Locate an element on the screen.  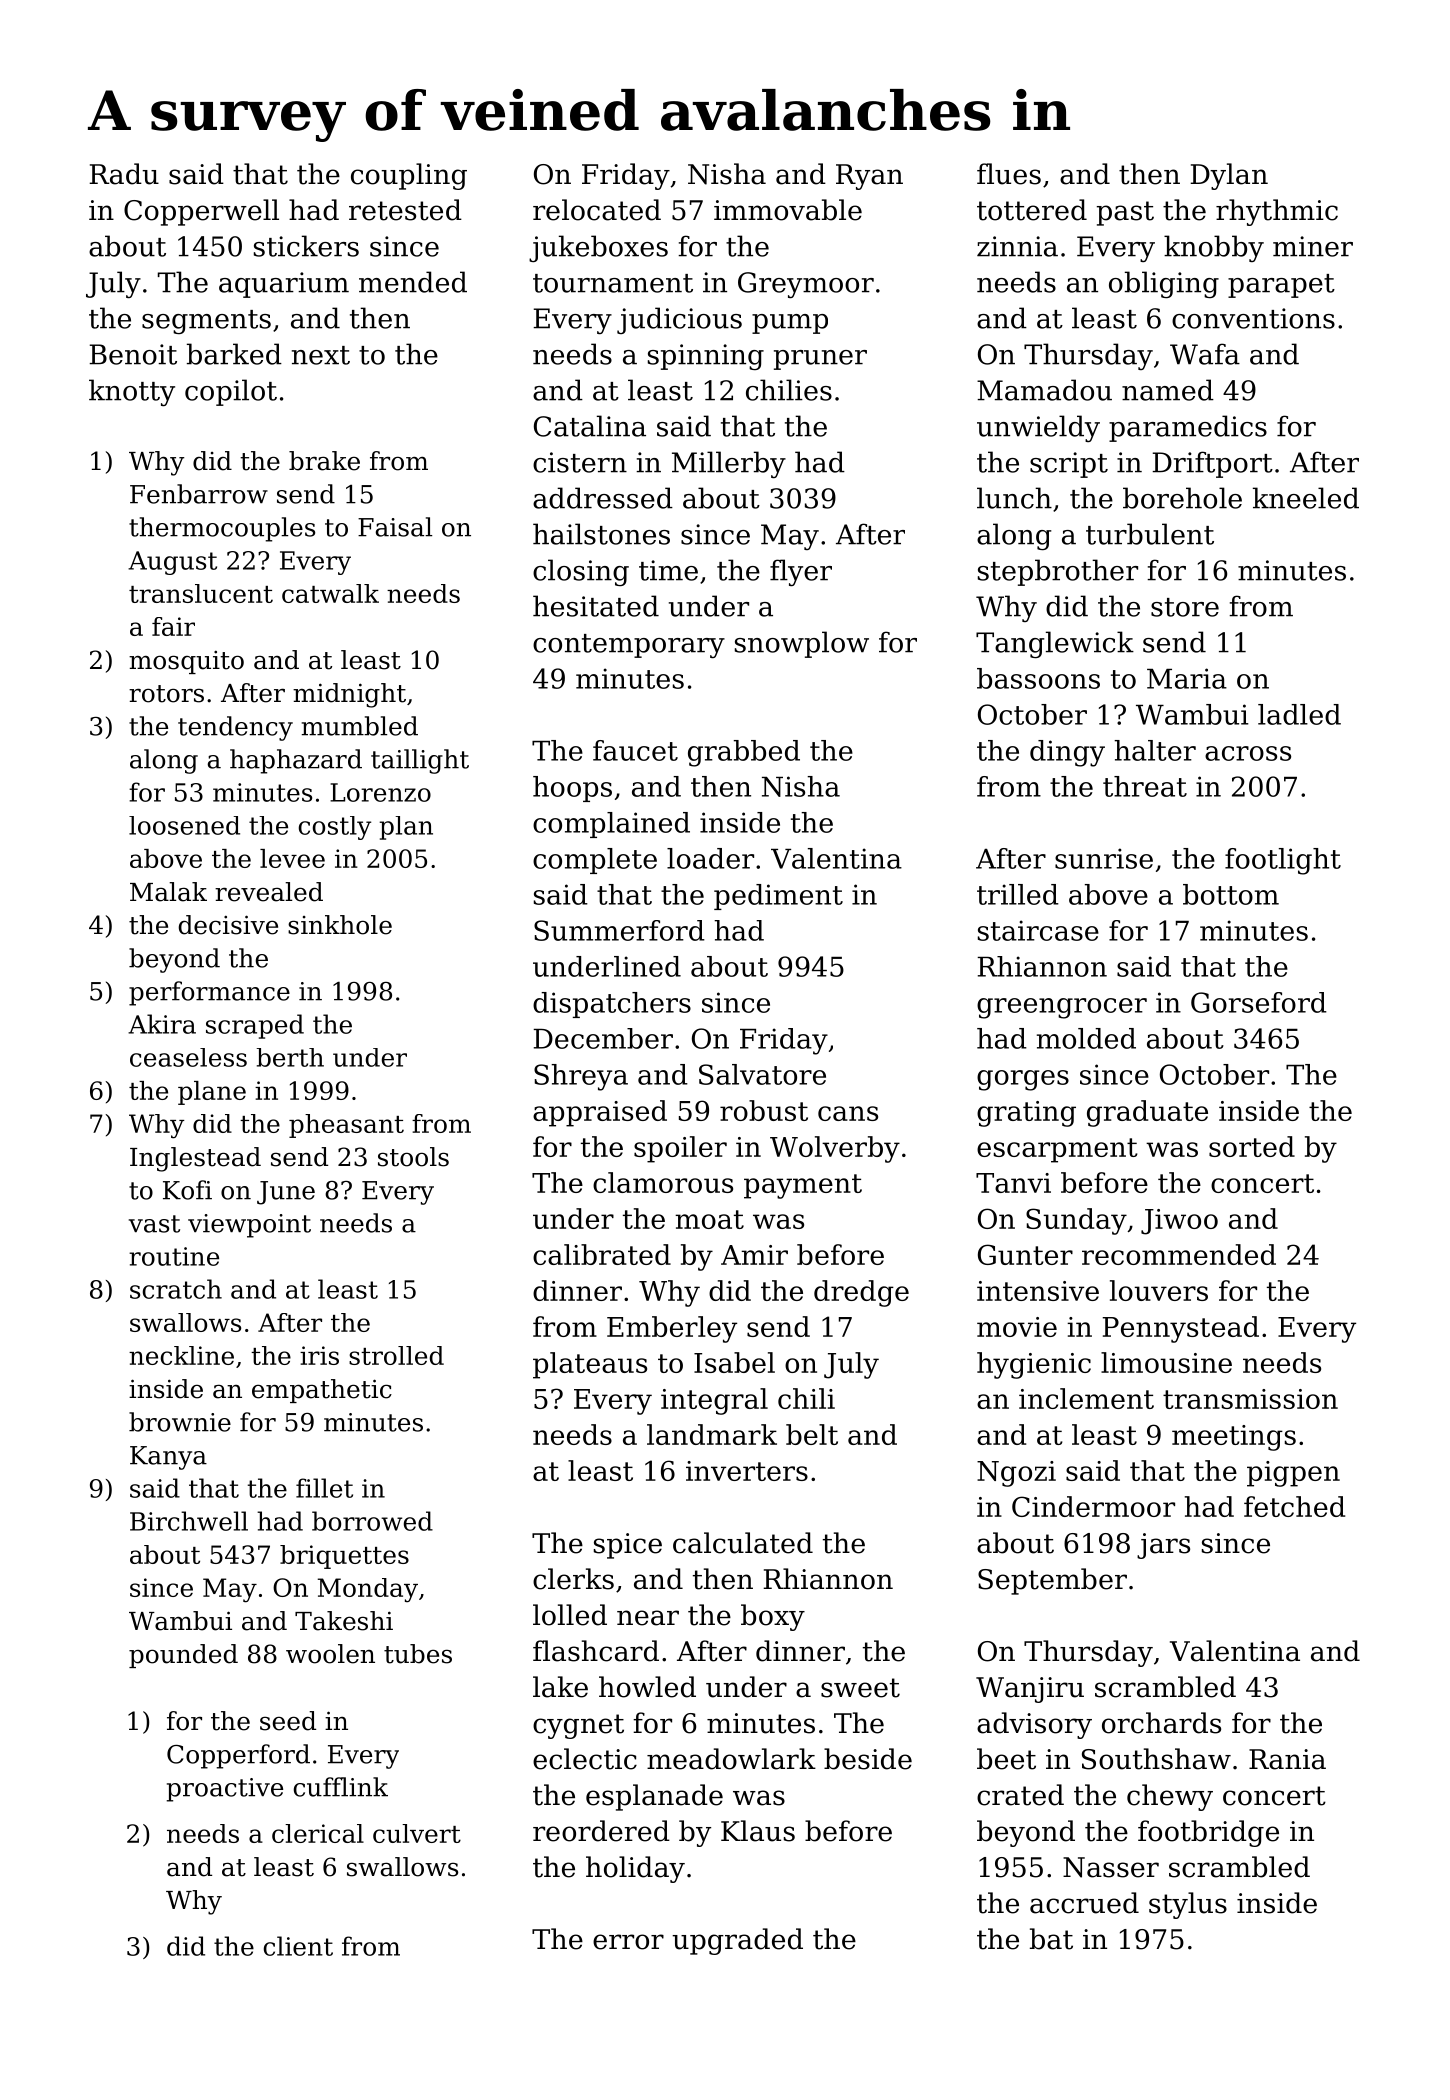
neckline is located at coordinates (181, 1355).
